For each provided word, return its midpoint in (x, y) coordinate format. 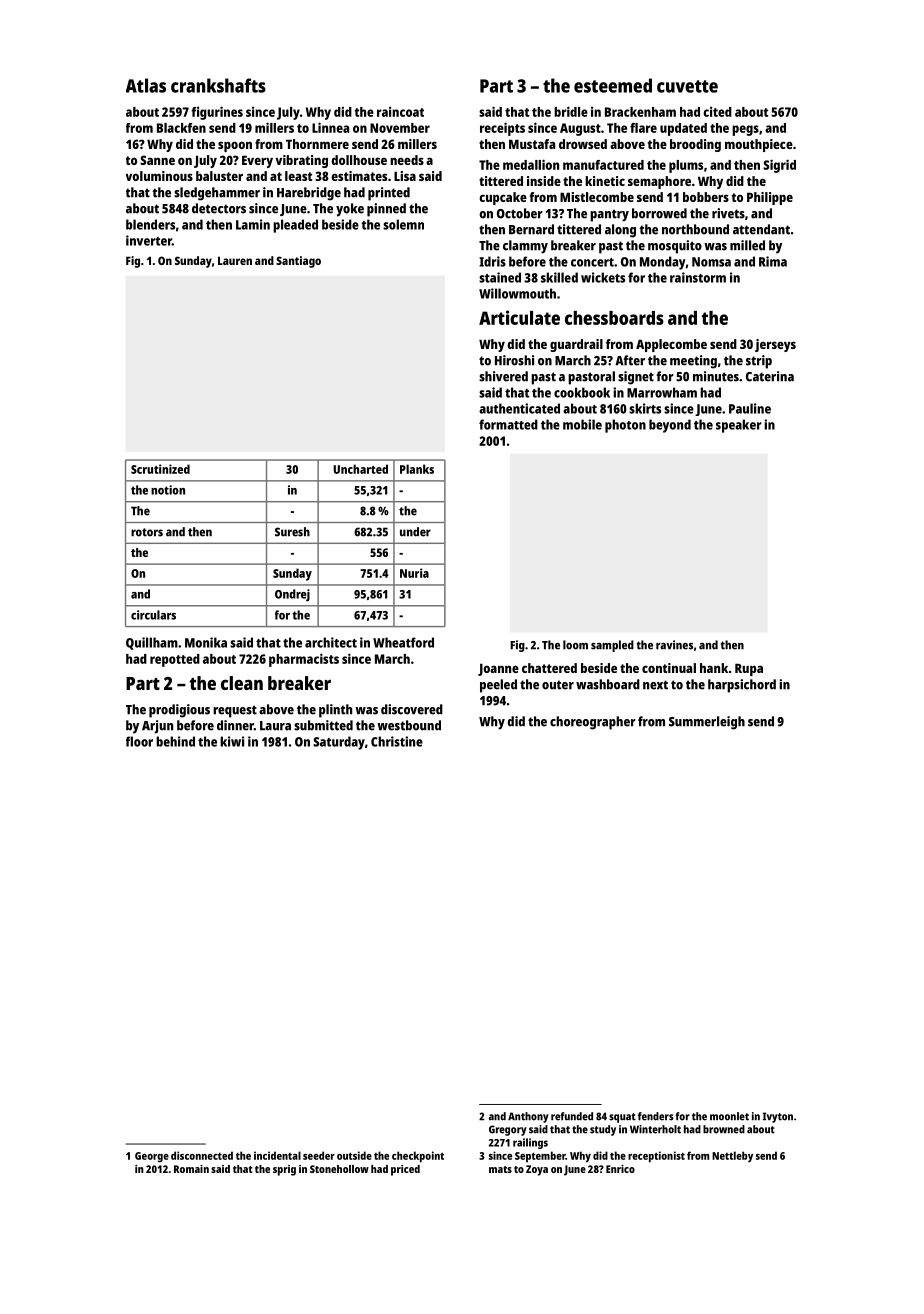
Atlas (146, 85)
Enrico (620, 1169)
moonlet (729, 1116)
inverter (149, 240)
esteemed (613, 85)
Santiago (298, 262)
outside (354, 1155)
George (152, 1157)
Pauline (750, 408)
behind (175, 741)
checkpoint (418, 1157)
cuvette (687, 86)
